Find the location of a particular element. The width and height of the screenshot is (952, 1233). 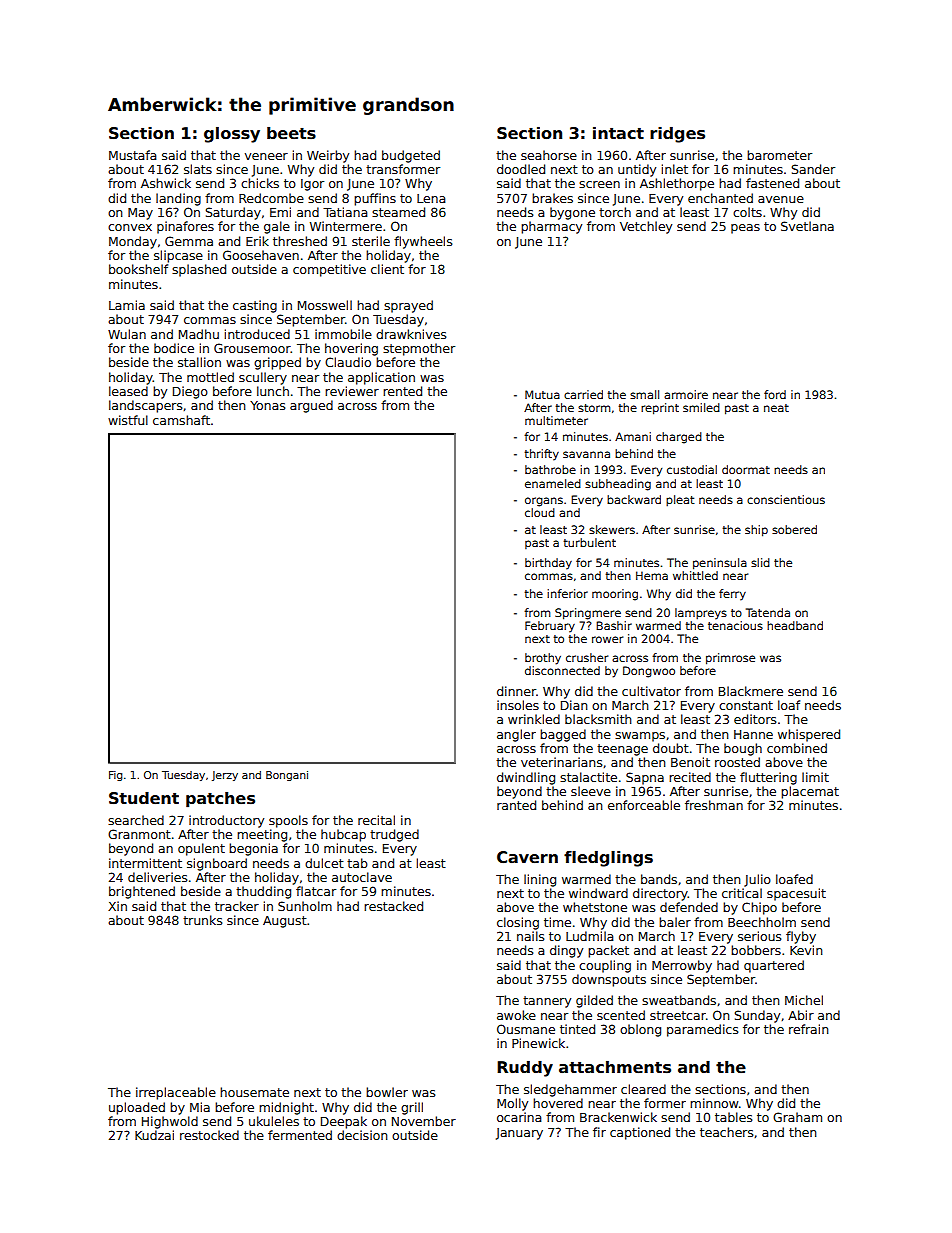

birthday is located at coordinates (548, 564).
